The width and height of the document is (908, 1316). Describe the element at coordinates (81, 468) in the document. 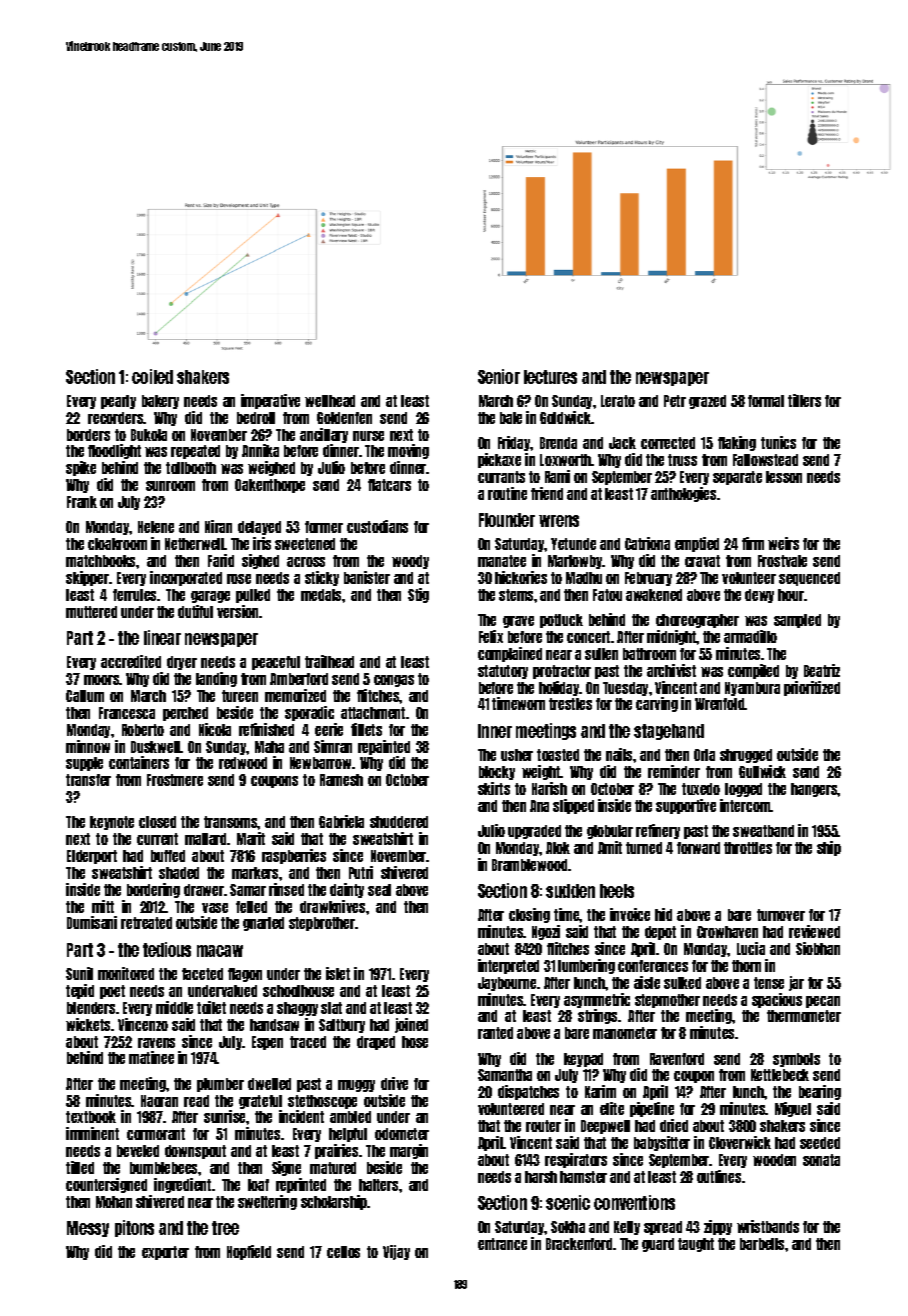

I see `spike` at that location.
